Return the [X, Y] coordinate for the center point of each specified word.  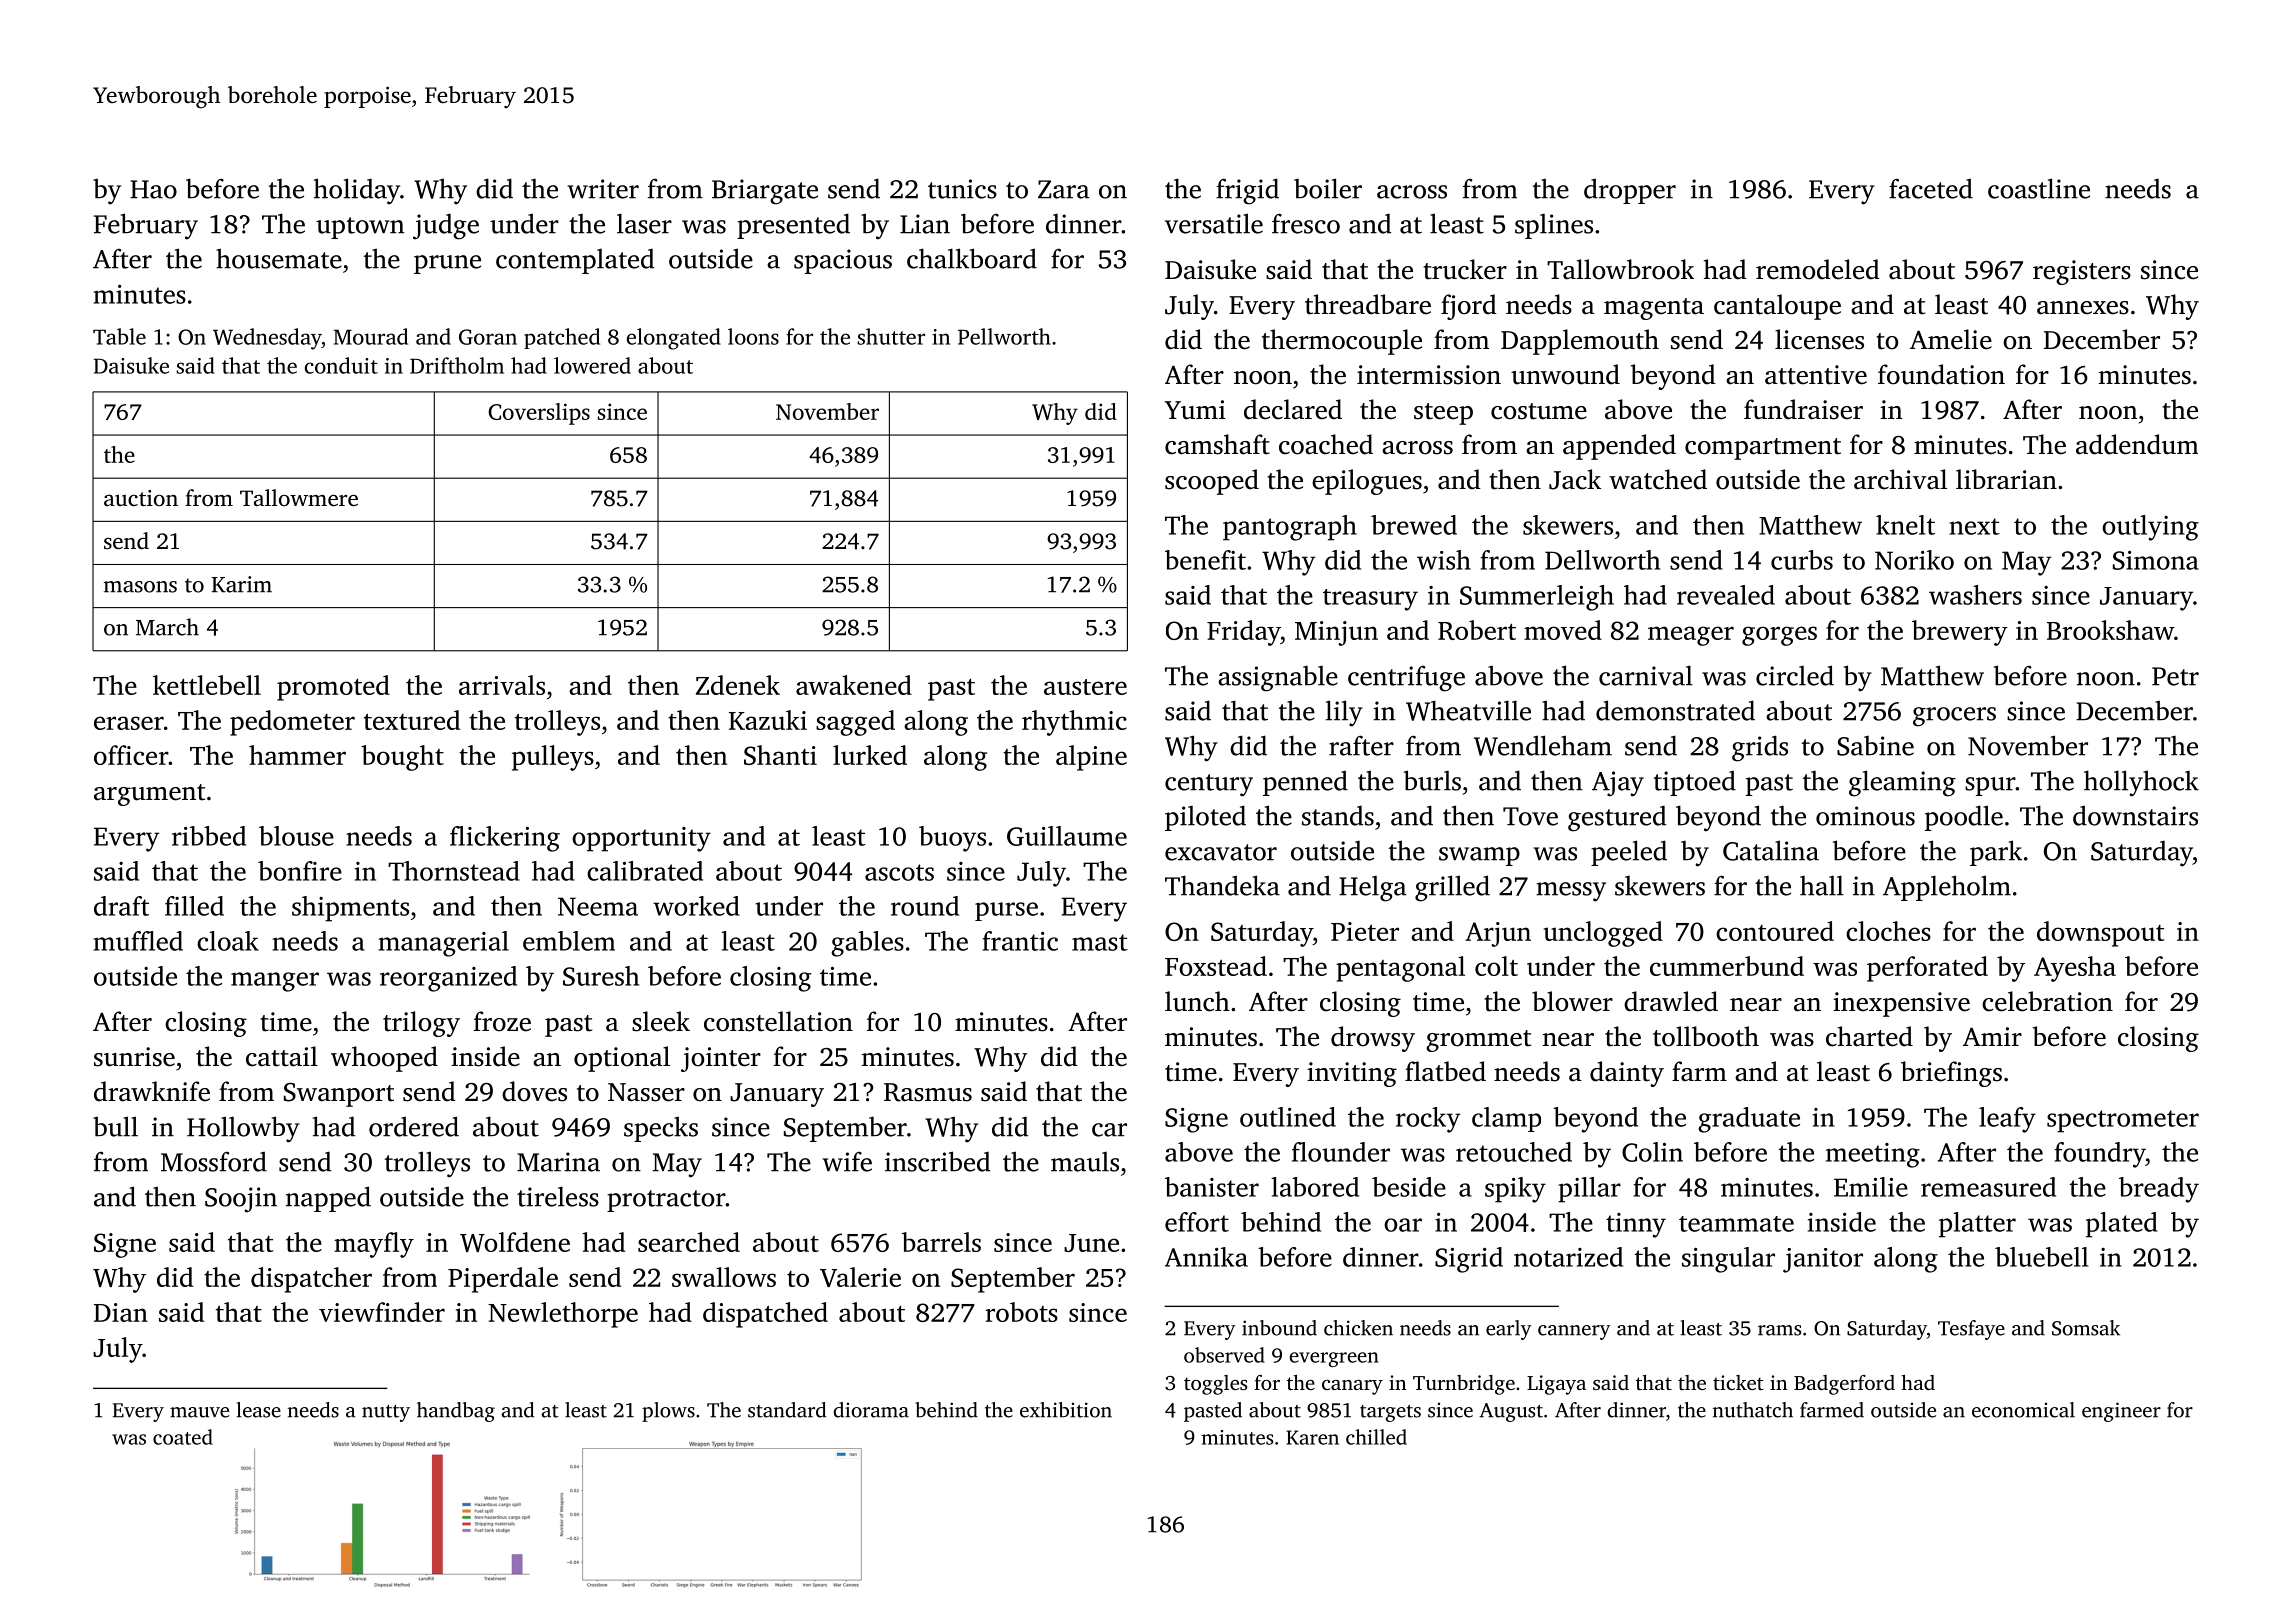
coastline [2039, 188]
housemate [279, 258]
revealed [1726, 595]
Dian [121, 1312]
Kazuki [768, 720]
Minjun [1336, 633]
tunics [962, 189]
